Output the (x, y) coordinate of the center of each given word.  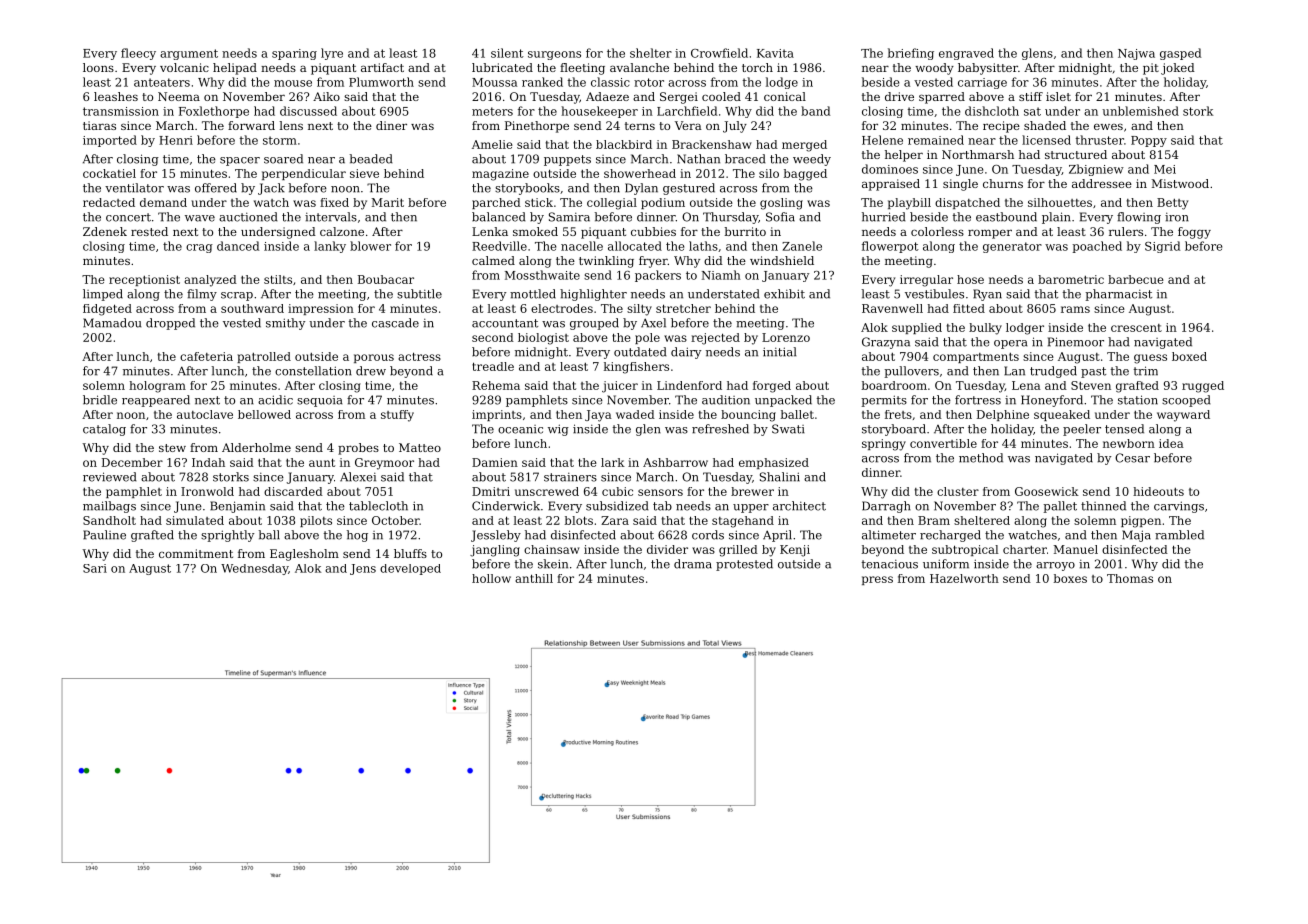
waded (635, 414)
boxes (1070, 578)
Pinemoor (1076, 342)
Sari (95, 568)
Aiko (326, 96)
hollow (491, 578)
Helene (882, 140)
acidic (275, 400)
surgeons (554, 55)
